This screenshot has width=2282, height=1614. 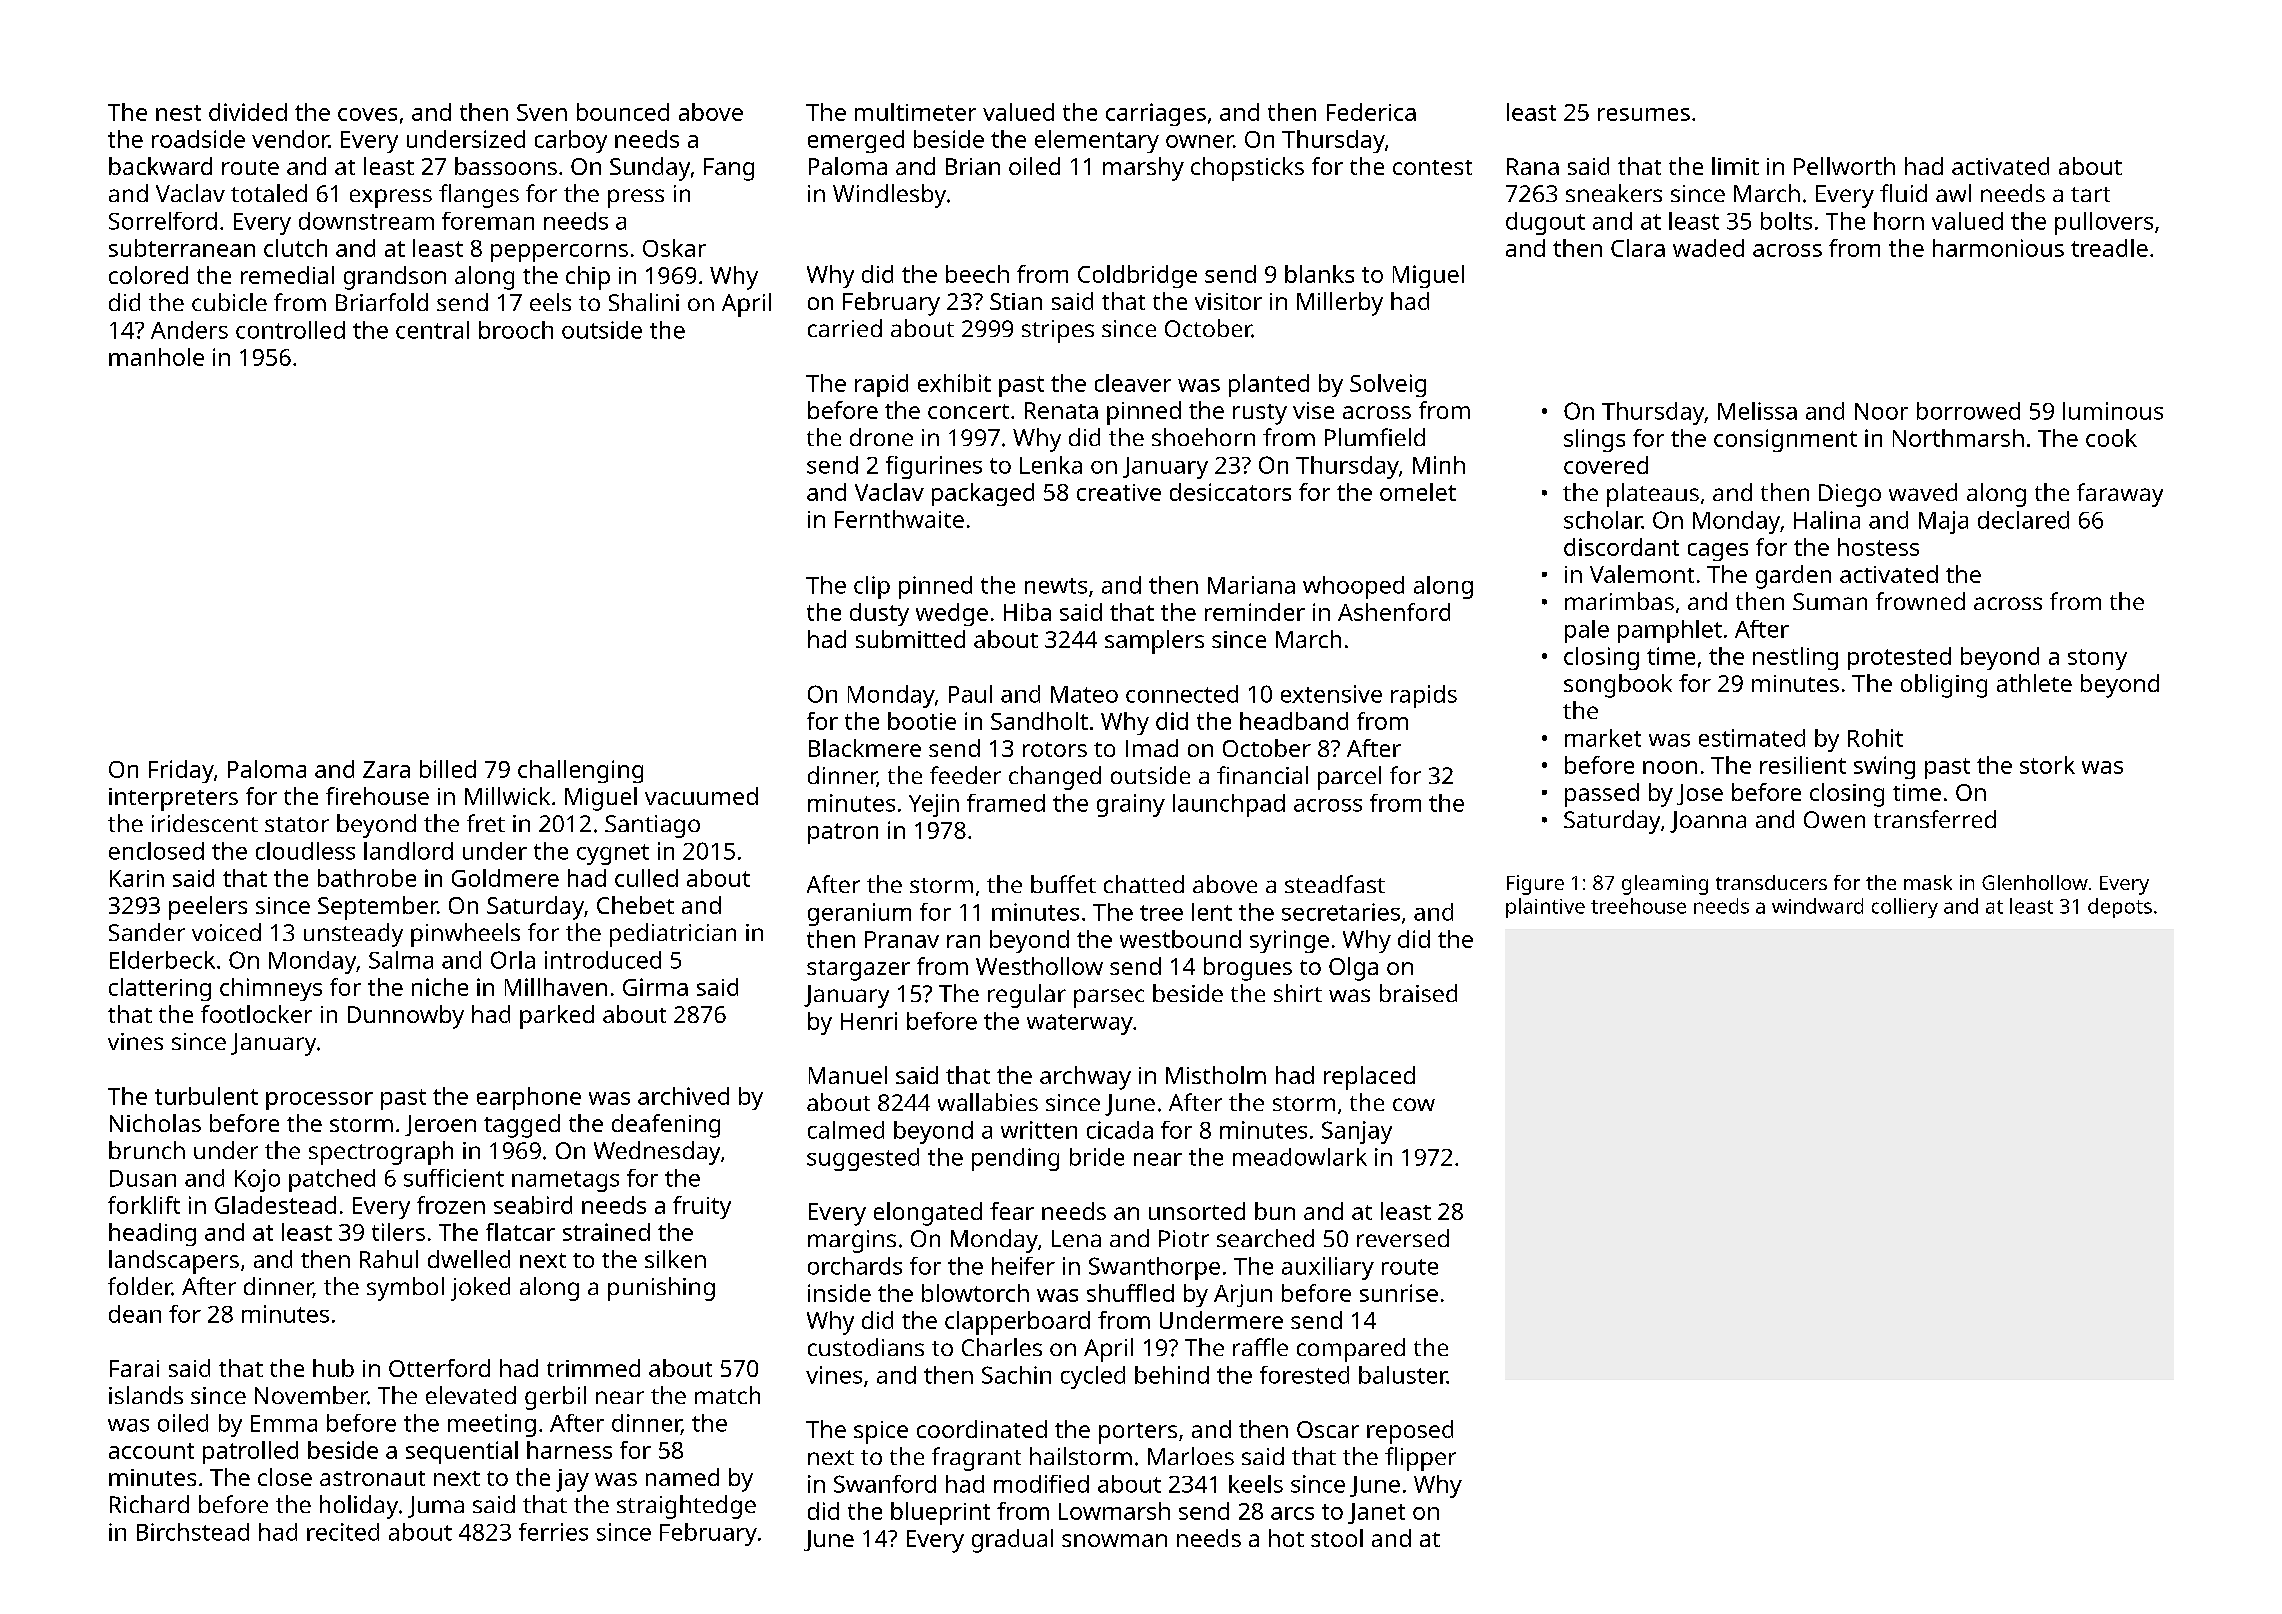 I want to click on Chebet, so click(x=635, y=905).
